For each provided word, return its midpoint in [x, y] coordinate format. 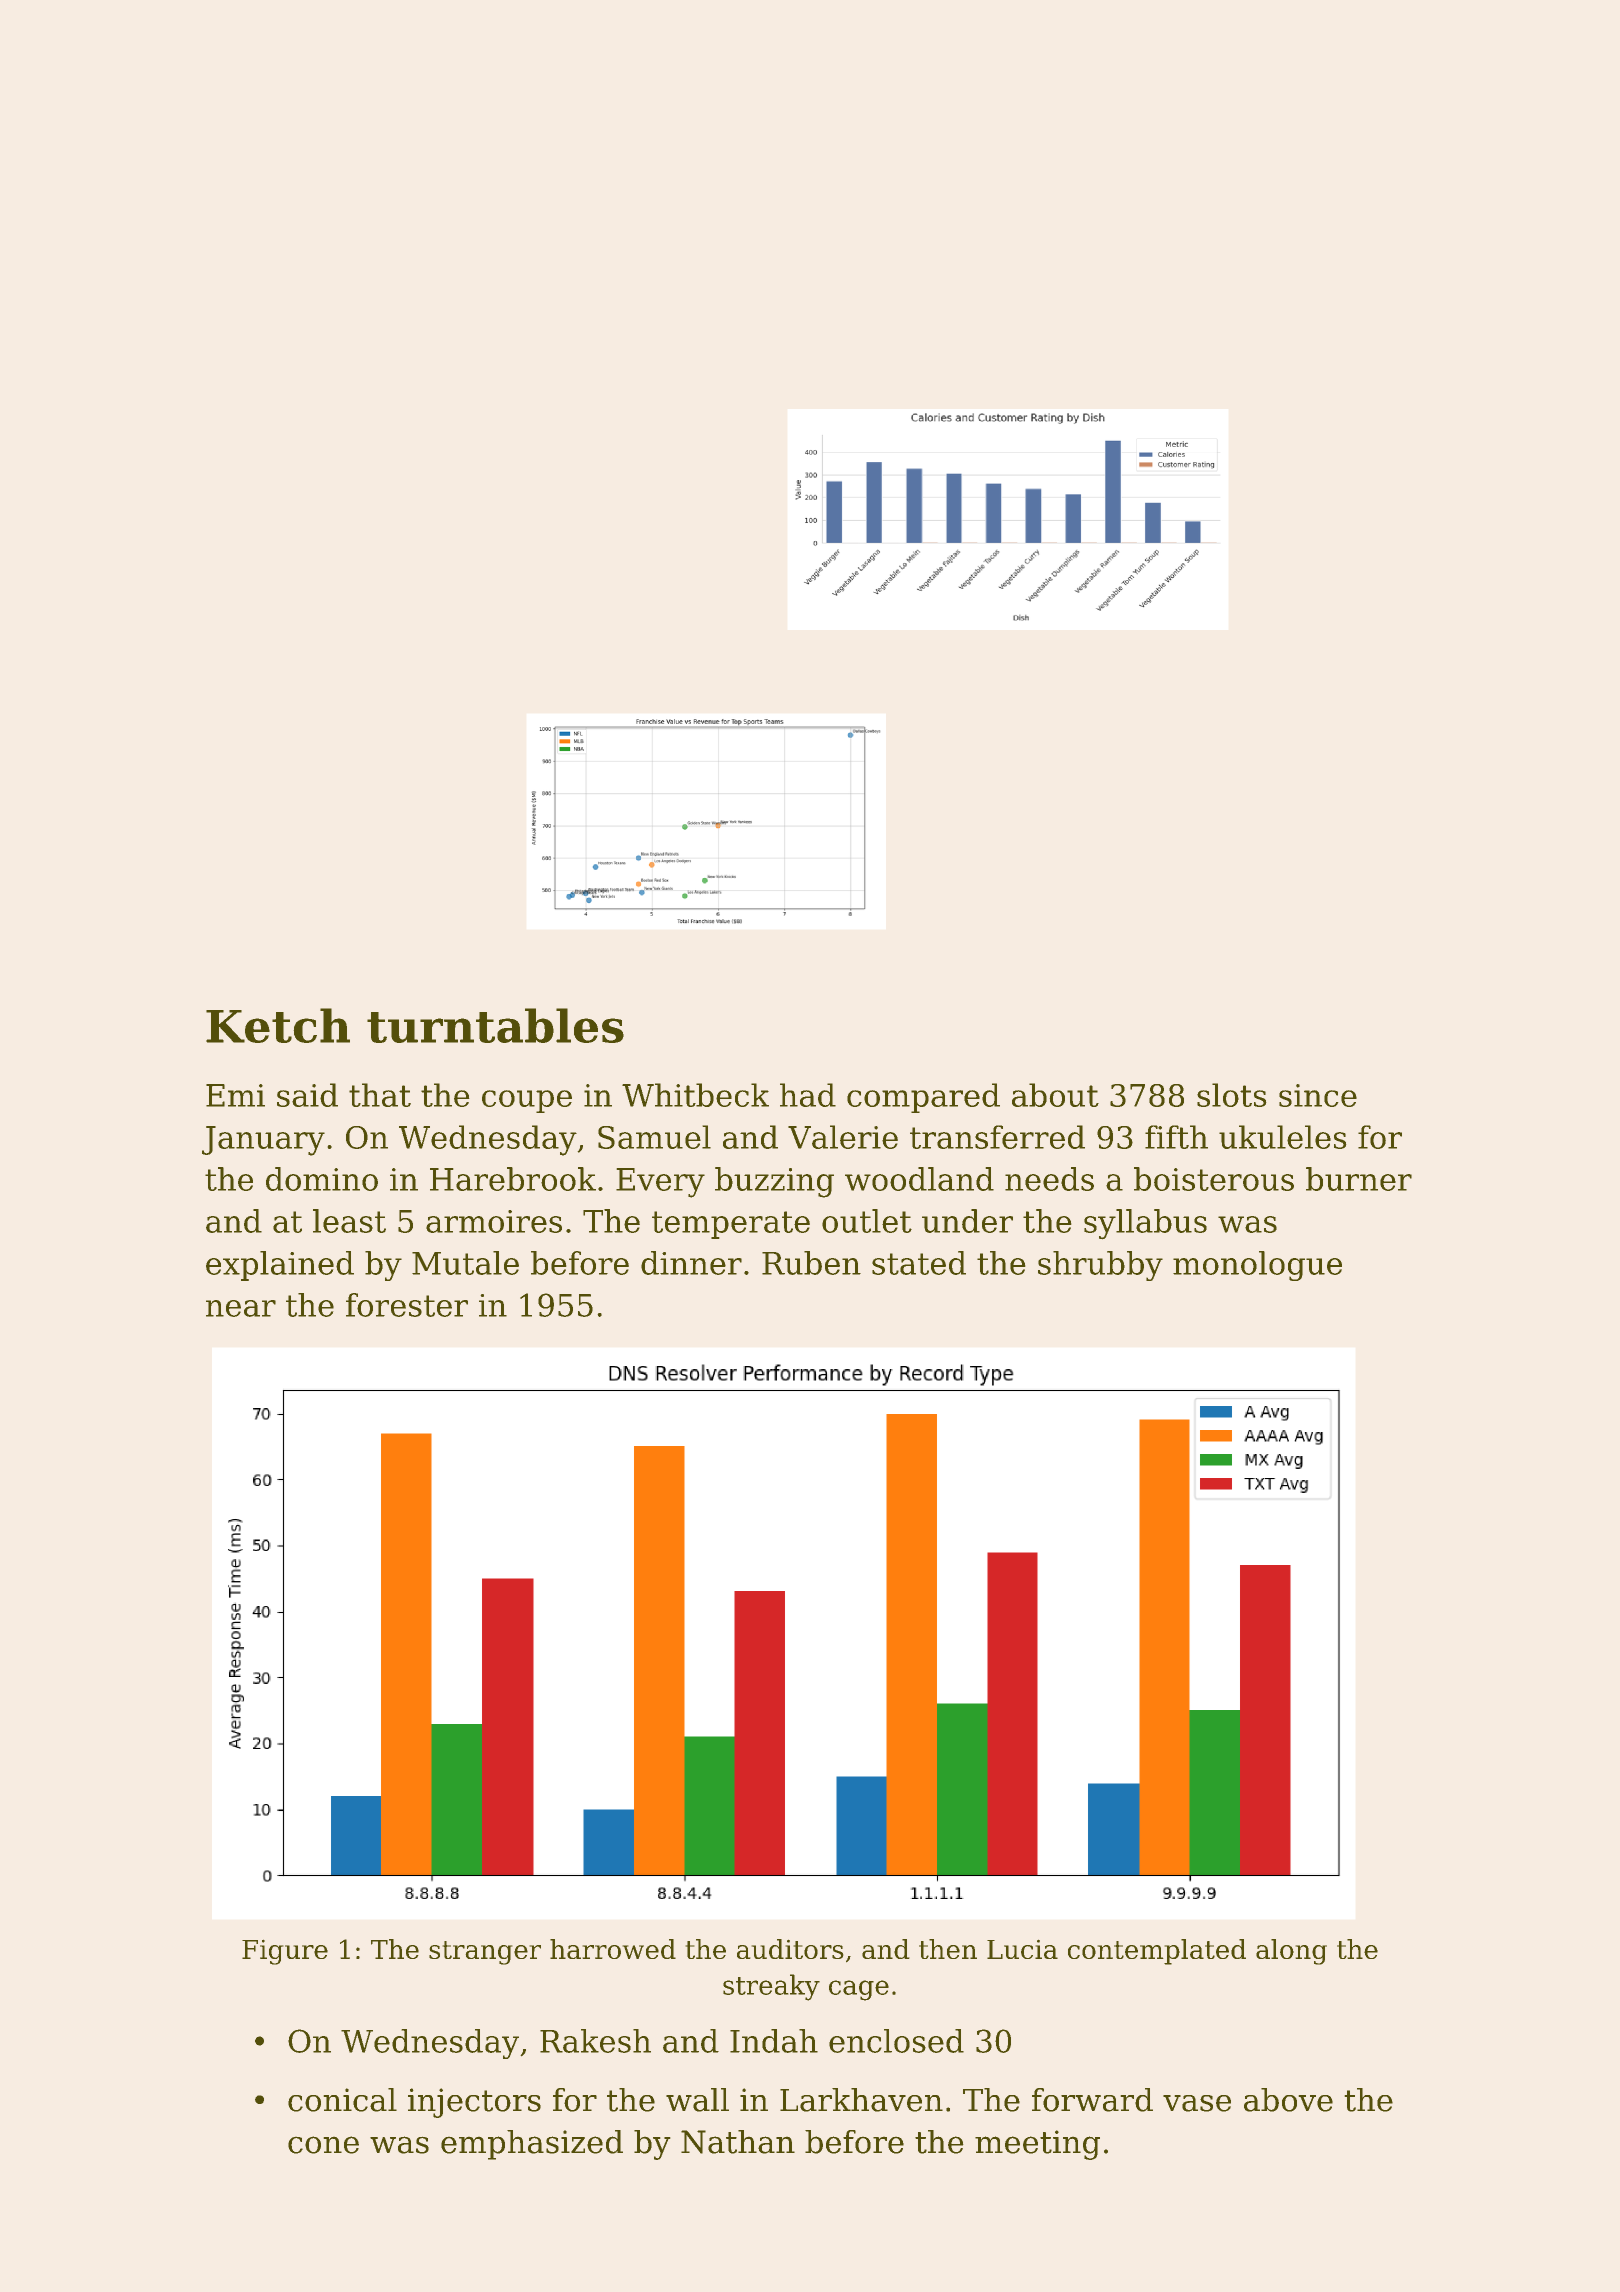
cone [323, 2145]
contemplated [1157, 1952]
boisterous [1214, 1179]
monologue [1257, 1266]
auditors [790, 1949]
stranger [485, 1953]
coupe [527, 1101]
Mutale [465, 1263]
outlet [867, 1221]
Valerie [843, 1137]
